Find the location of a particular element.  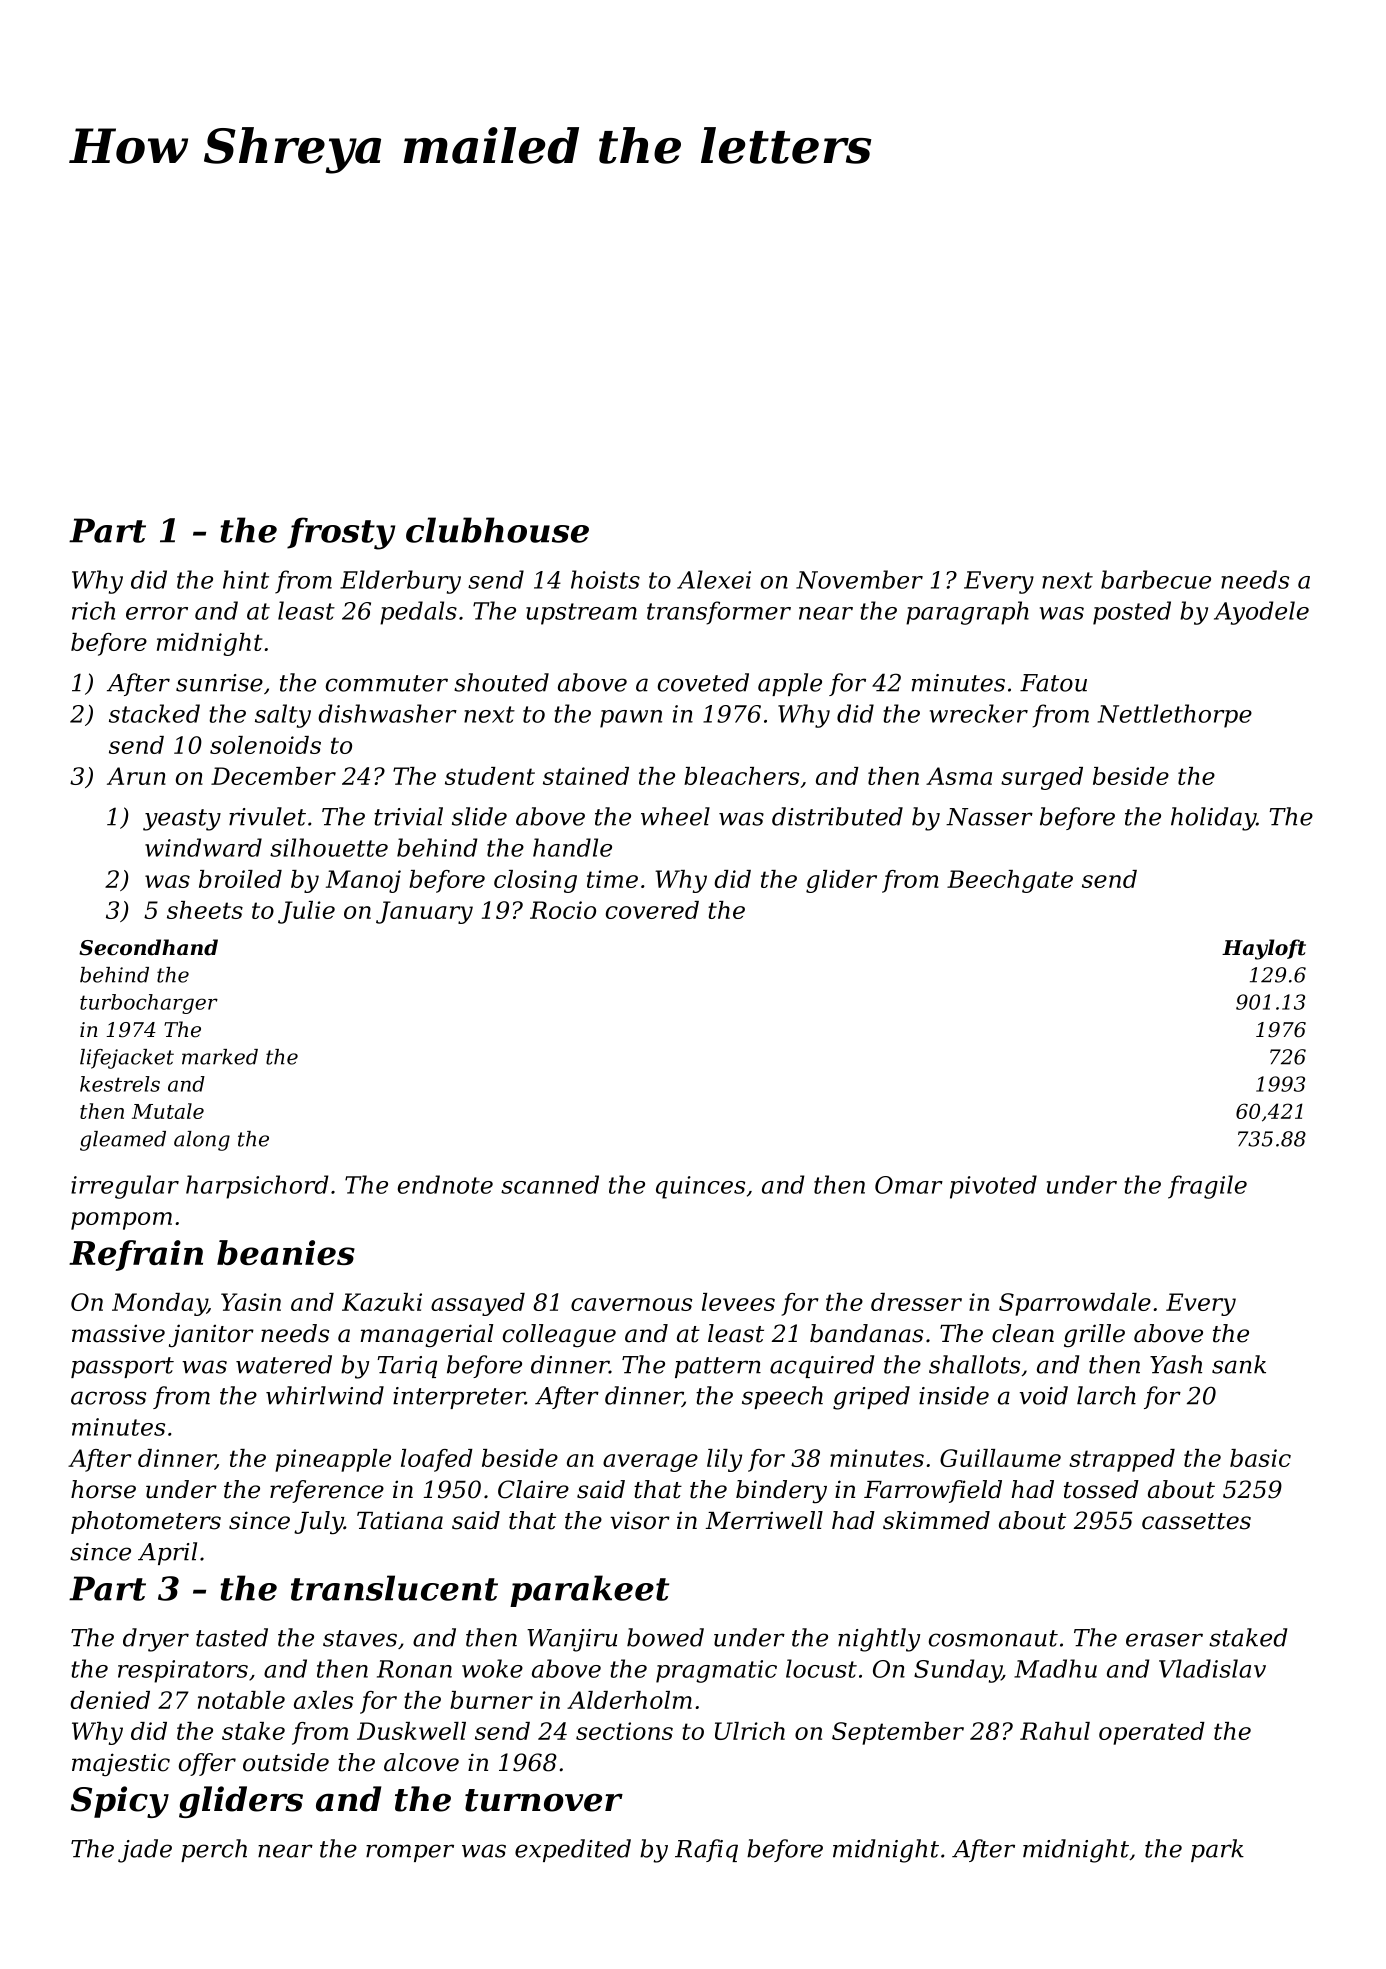

gleamed is located at coordinates (123, 1141).
